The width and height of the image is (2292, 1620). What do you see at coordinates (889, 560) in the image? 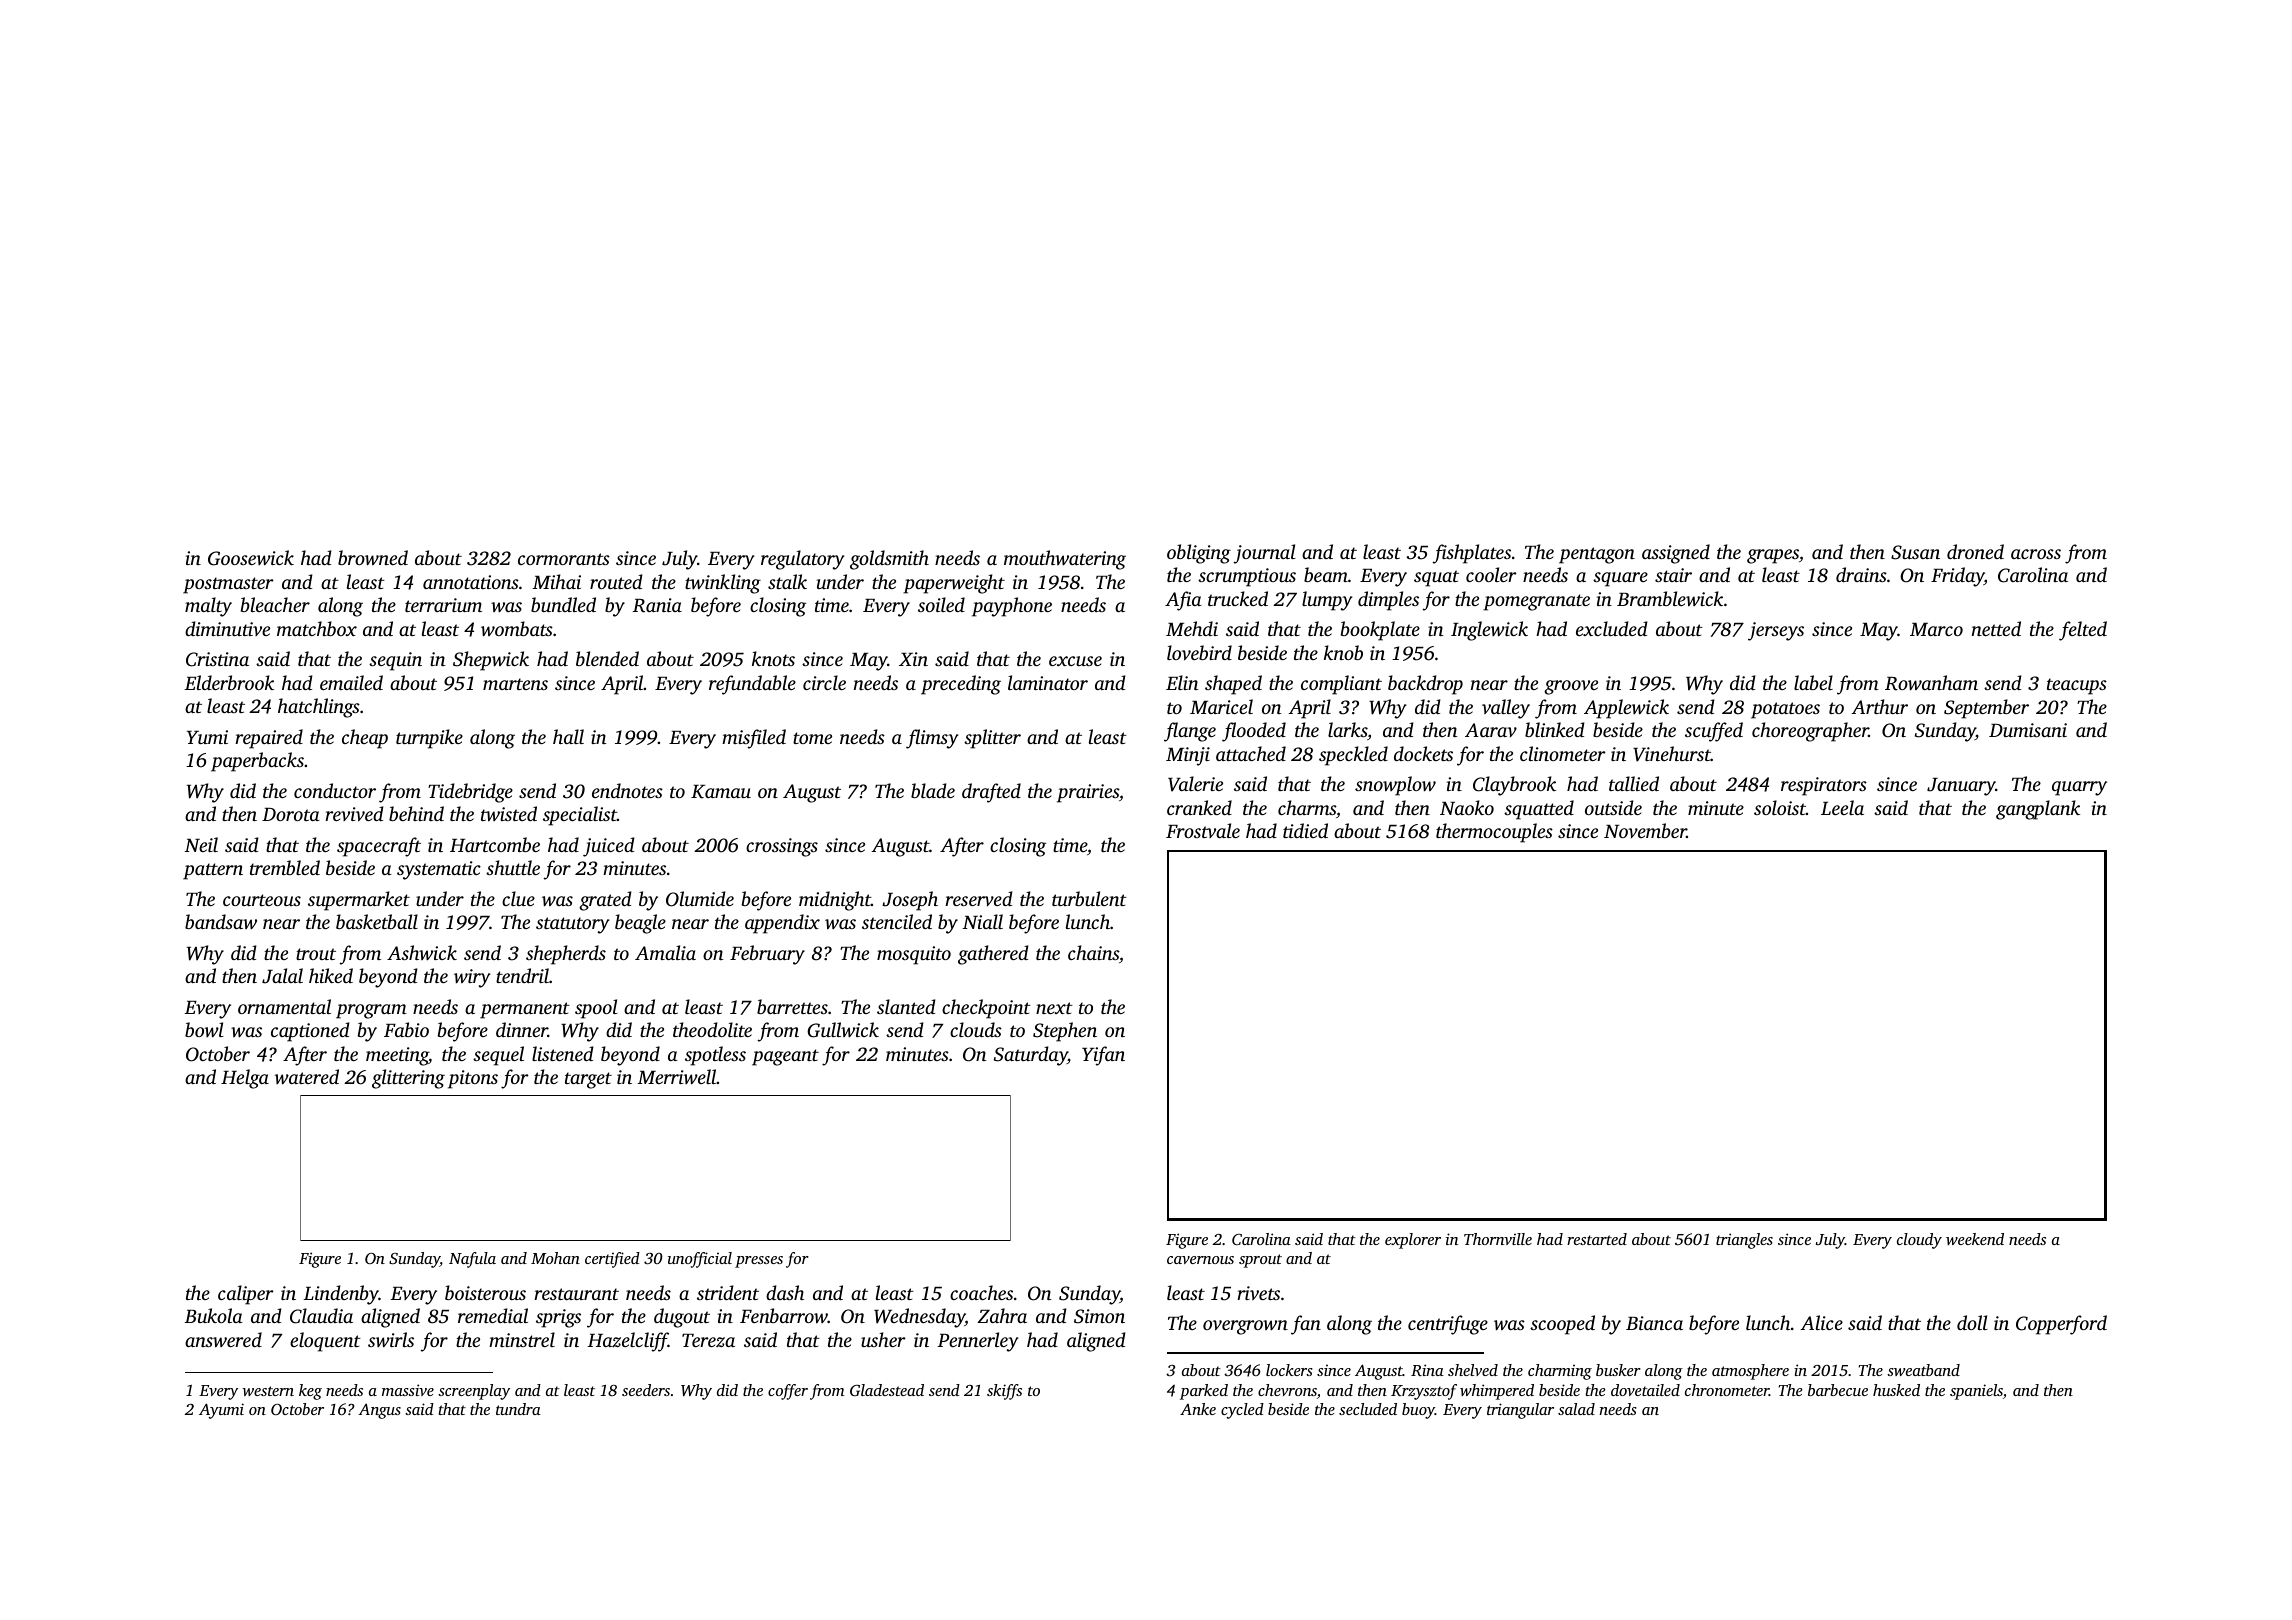
I see `goldsmith` at bounding box center [889, 560].
